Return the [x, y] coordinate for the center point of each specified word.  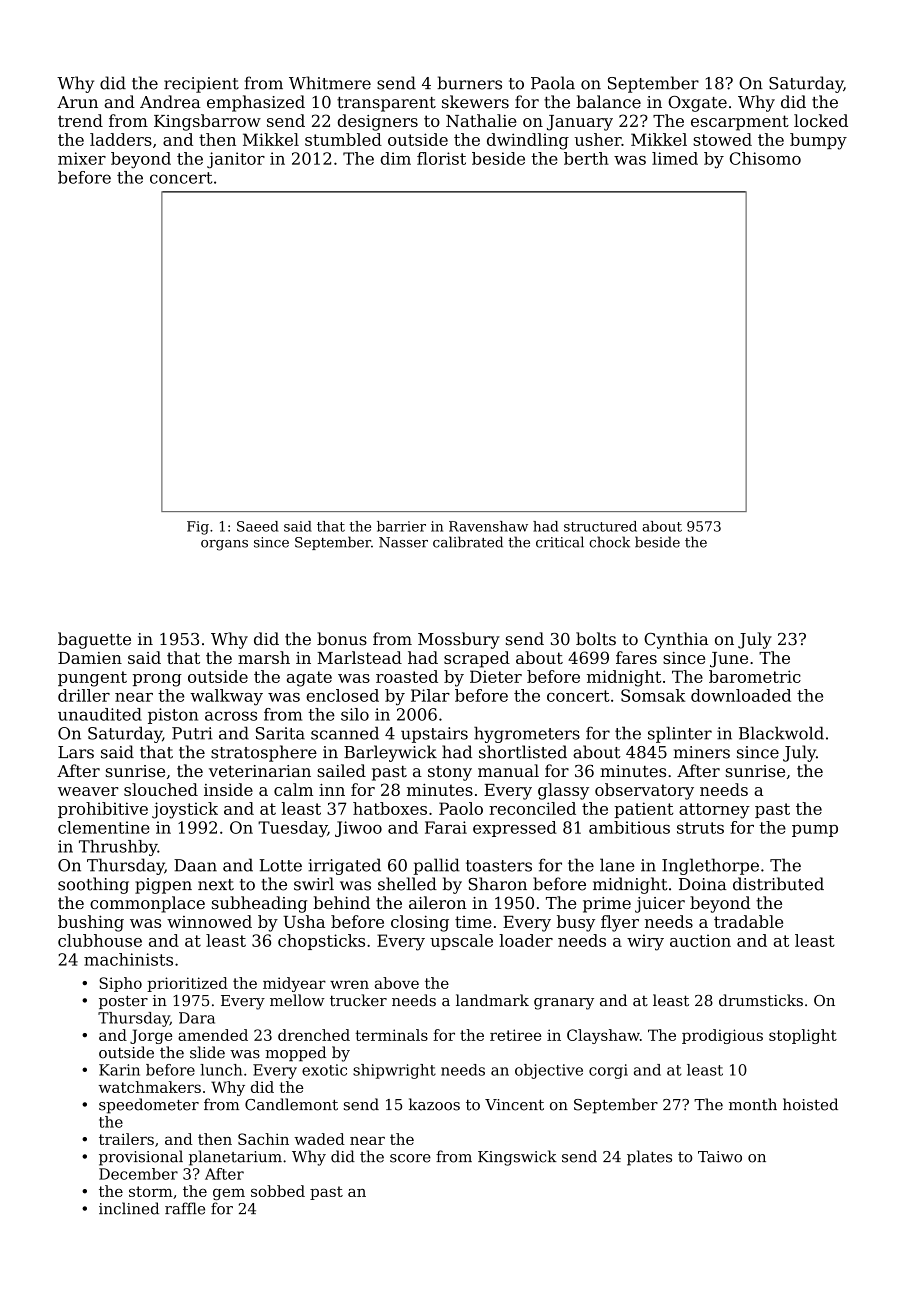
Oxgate [697, 104]
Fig [198, 528]
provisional [141, 1158]
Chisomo [765, 158]
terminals [391, 1035]
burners [469, 83]
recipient [201, 85]
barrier [401, 526]
